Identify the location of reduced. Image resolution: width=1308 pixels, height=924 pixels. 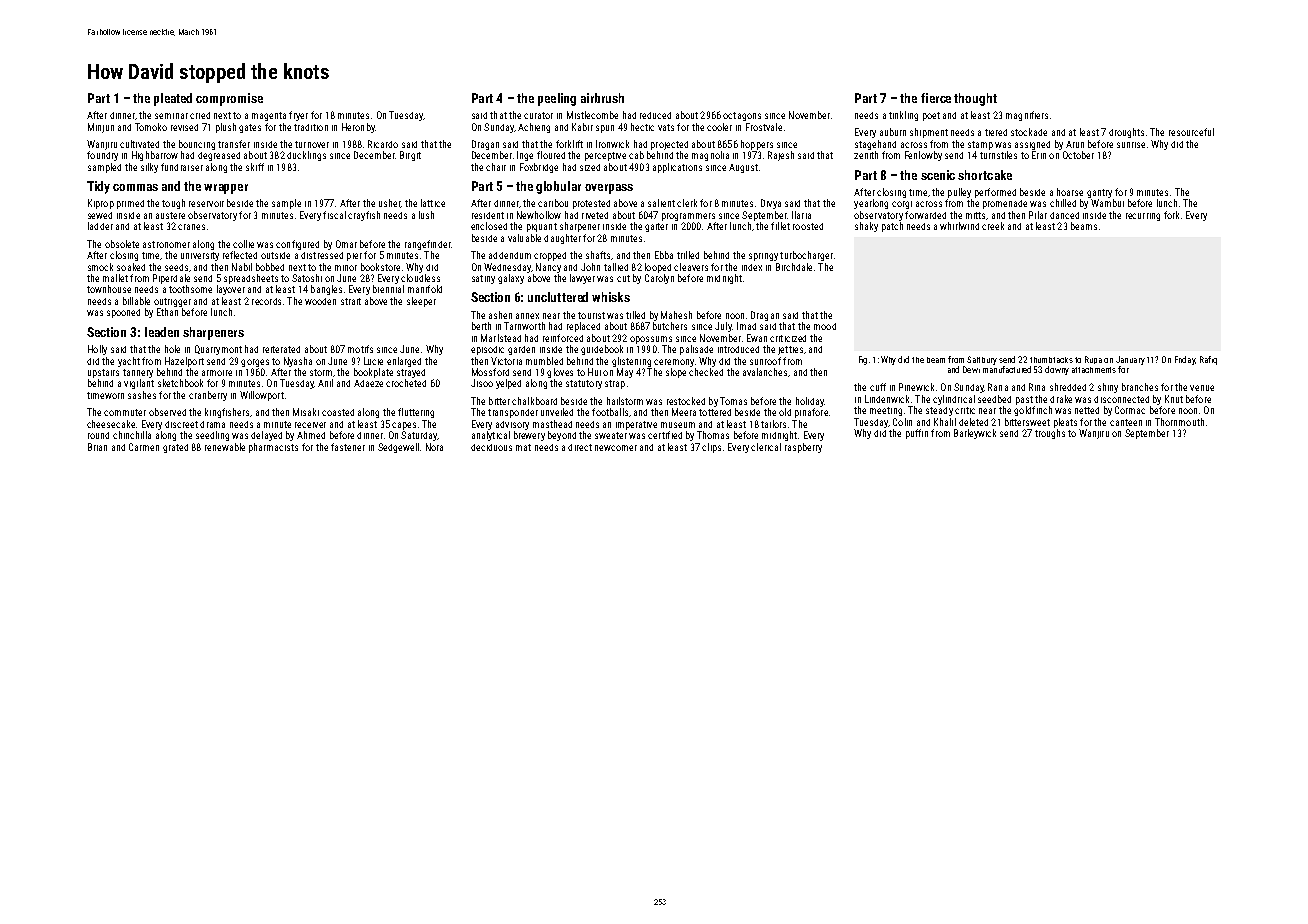
(655, 115).
